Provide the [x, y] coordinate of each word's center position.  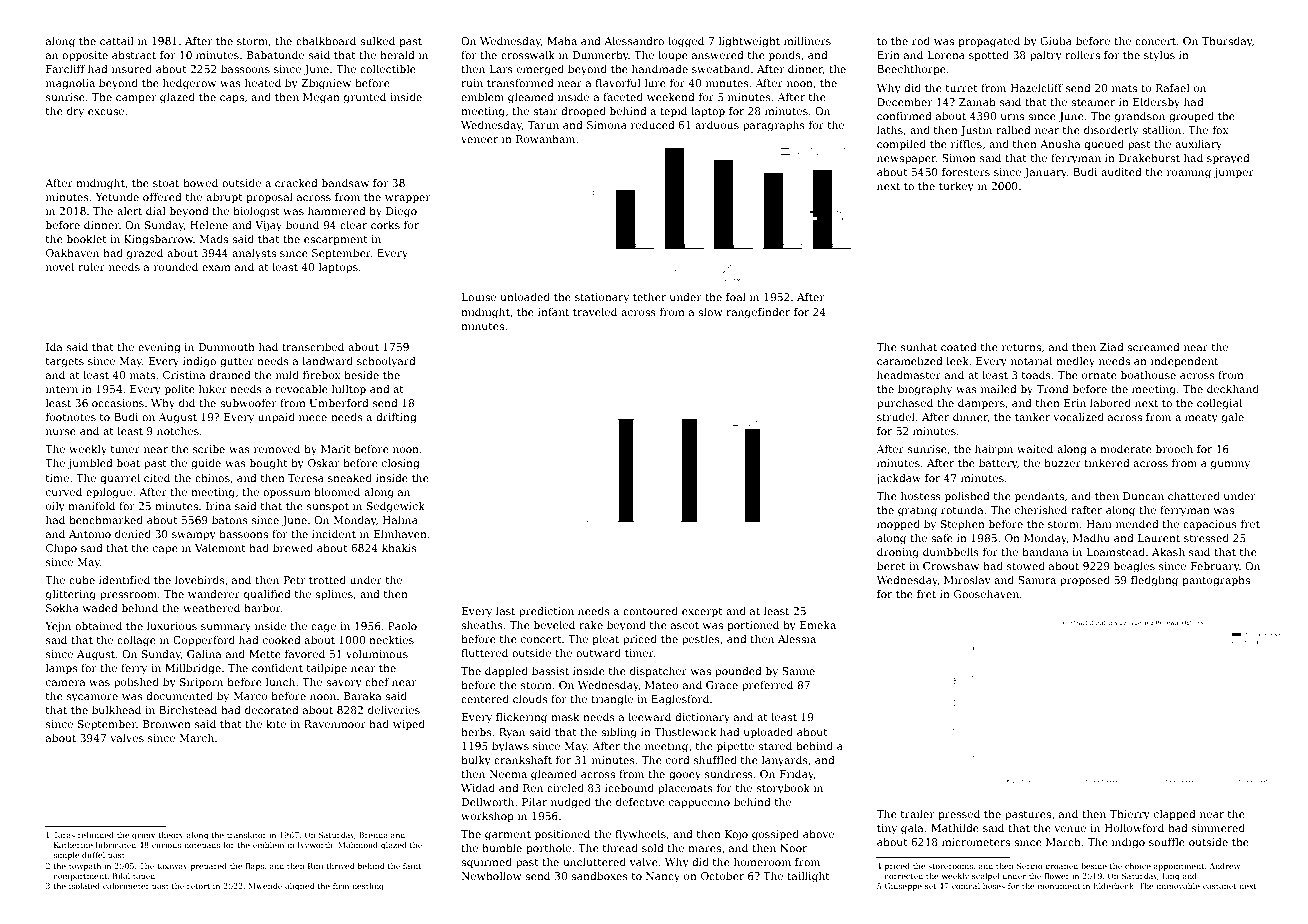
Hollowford [1134, 828]
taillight [808, 877]
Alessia [797, 639]
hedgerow [189, 84]
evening [159, 348]
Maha [562, 41]
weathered [211, 608]
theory [171, 836]
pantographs [1216, 581]
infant [553, 312]
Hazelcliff [1037, 88]
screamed [1153, 347]
